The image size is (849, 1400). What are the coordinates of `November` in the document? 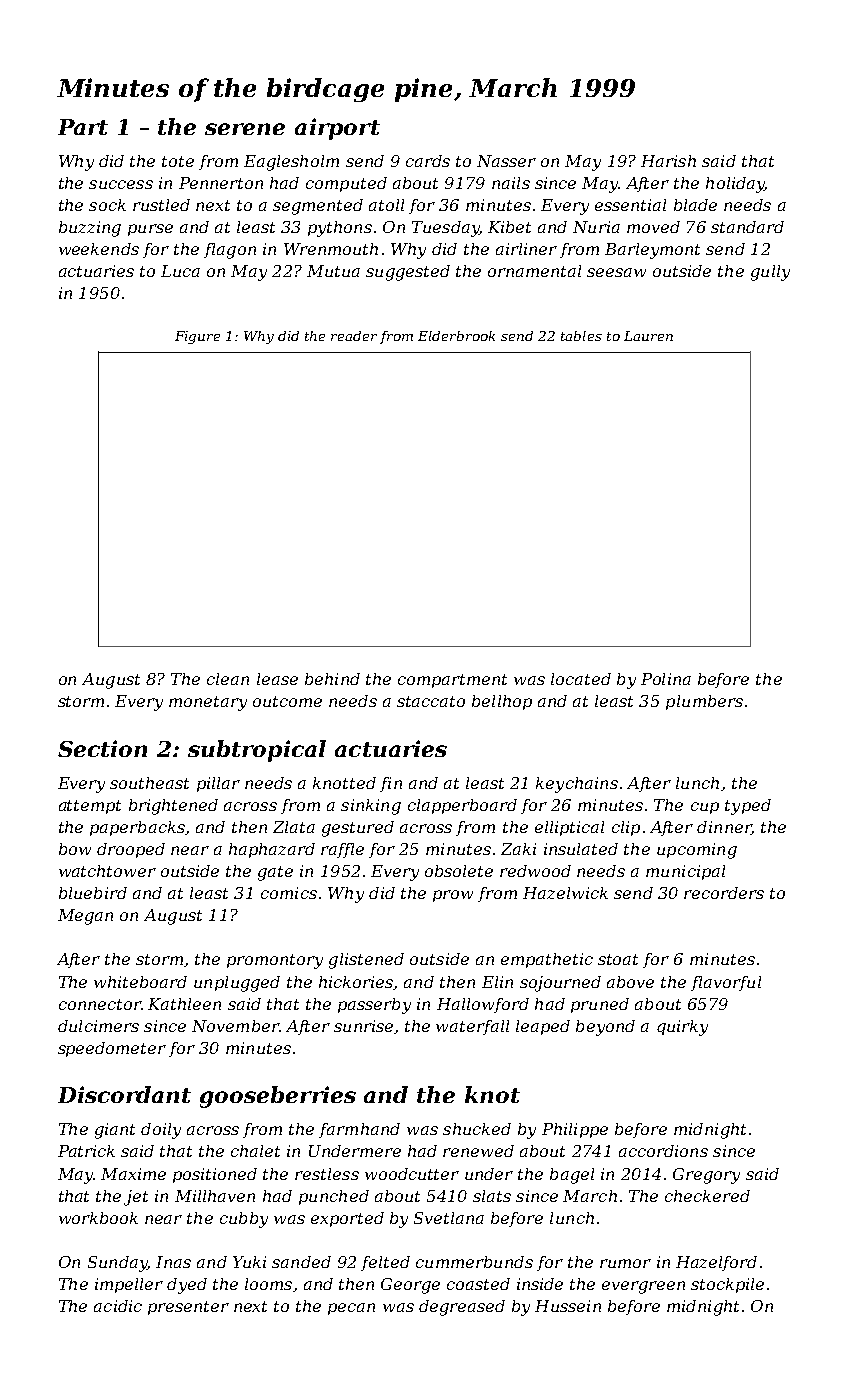 It's located at (235, 1026).
